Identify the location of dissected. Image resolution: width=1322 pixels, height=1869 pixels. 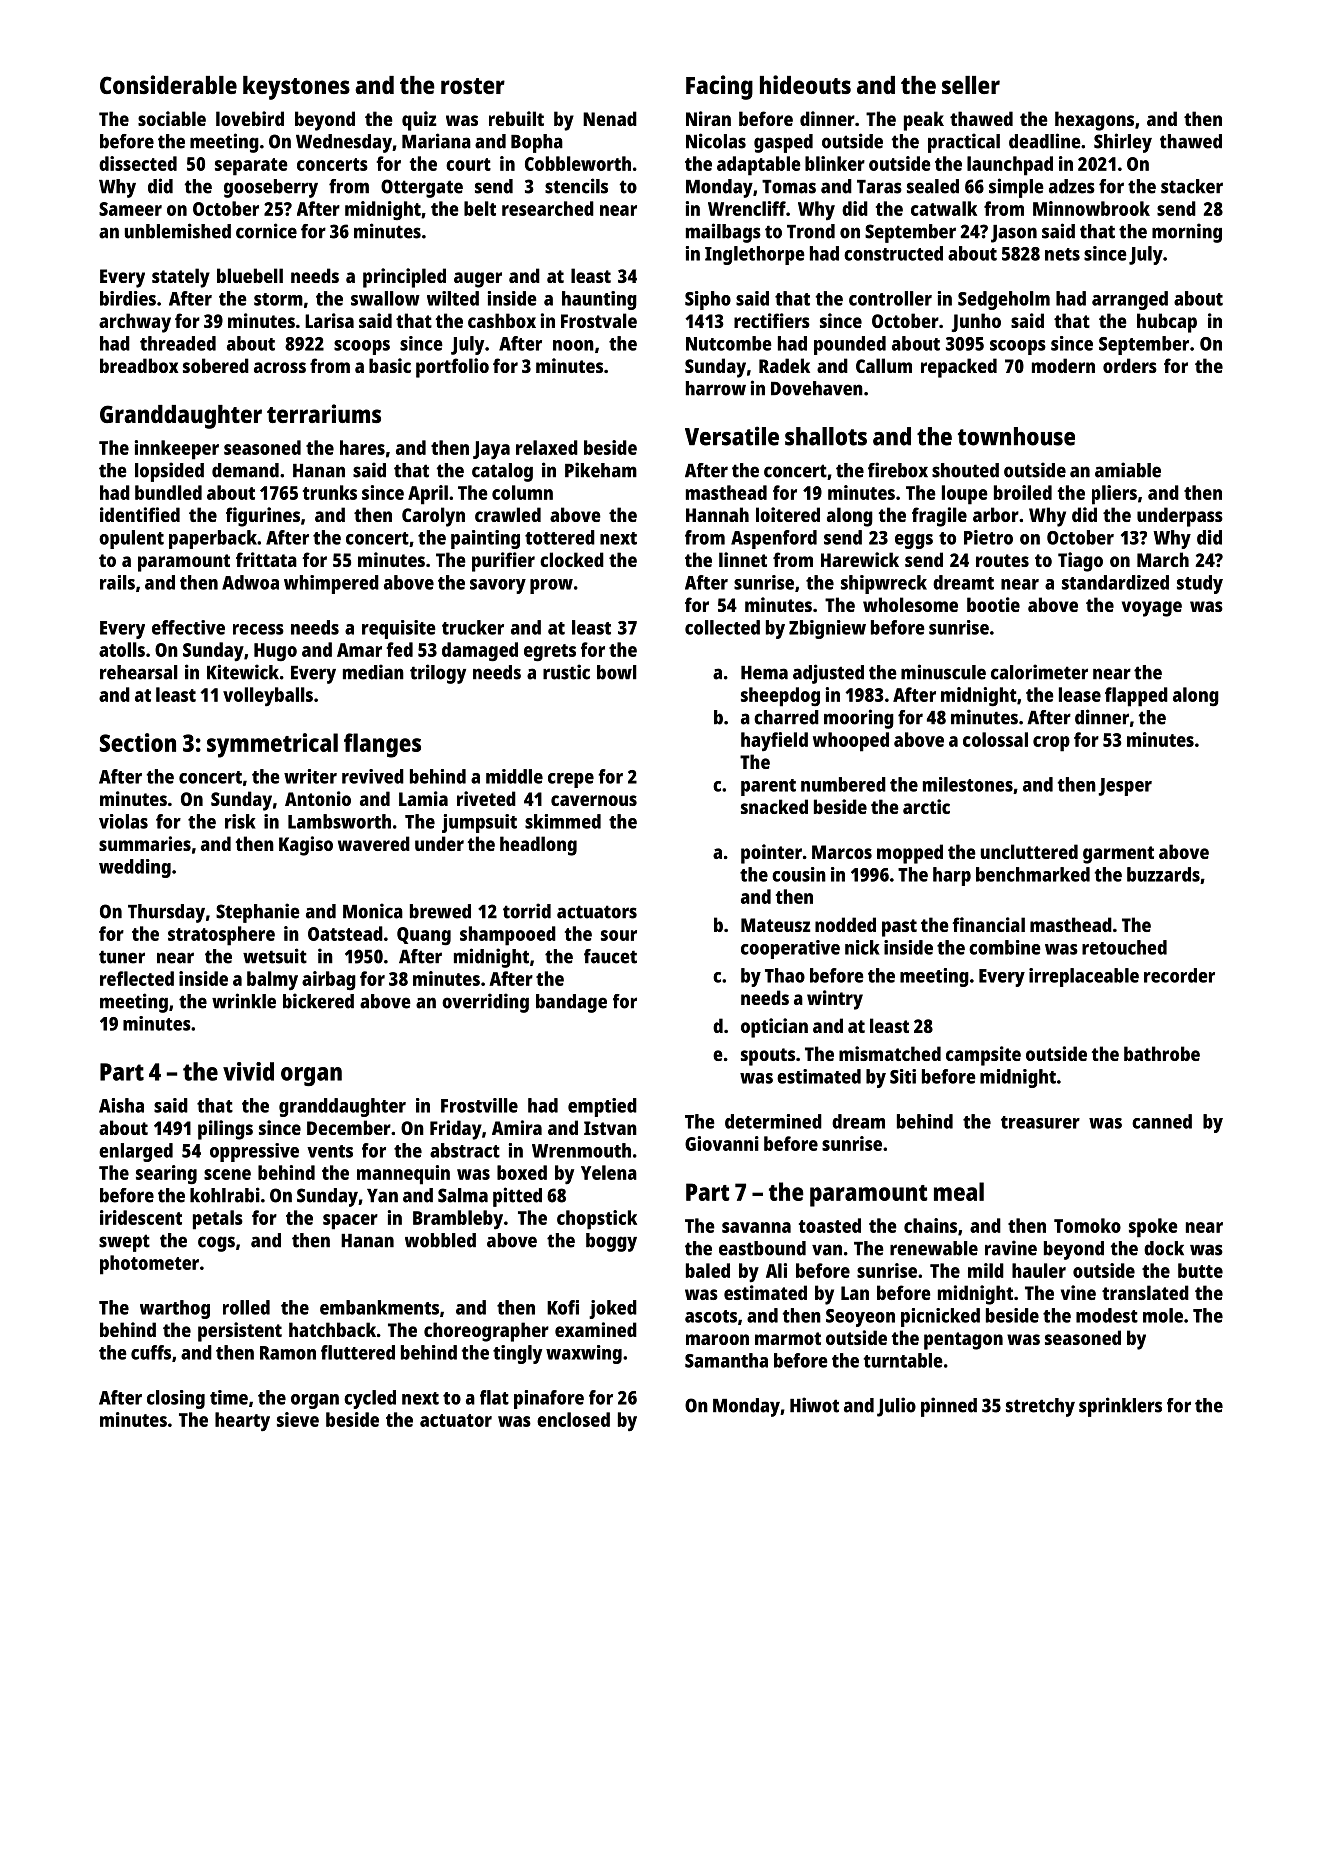
(138, 163).
